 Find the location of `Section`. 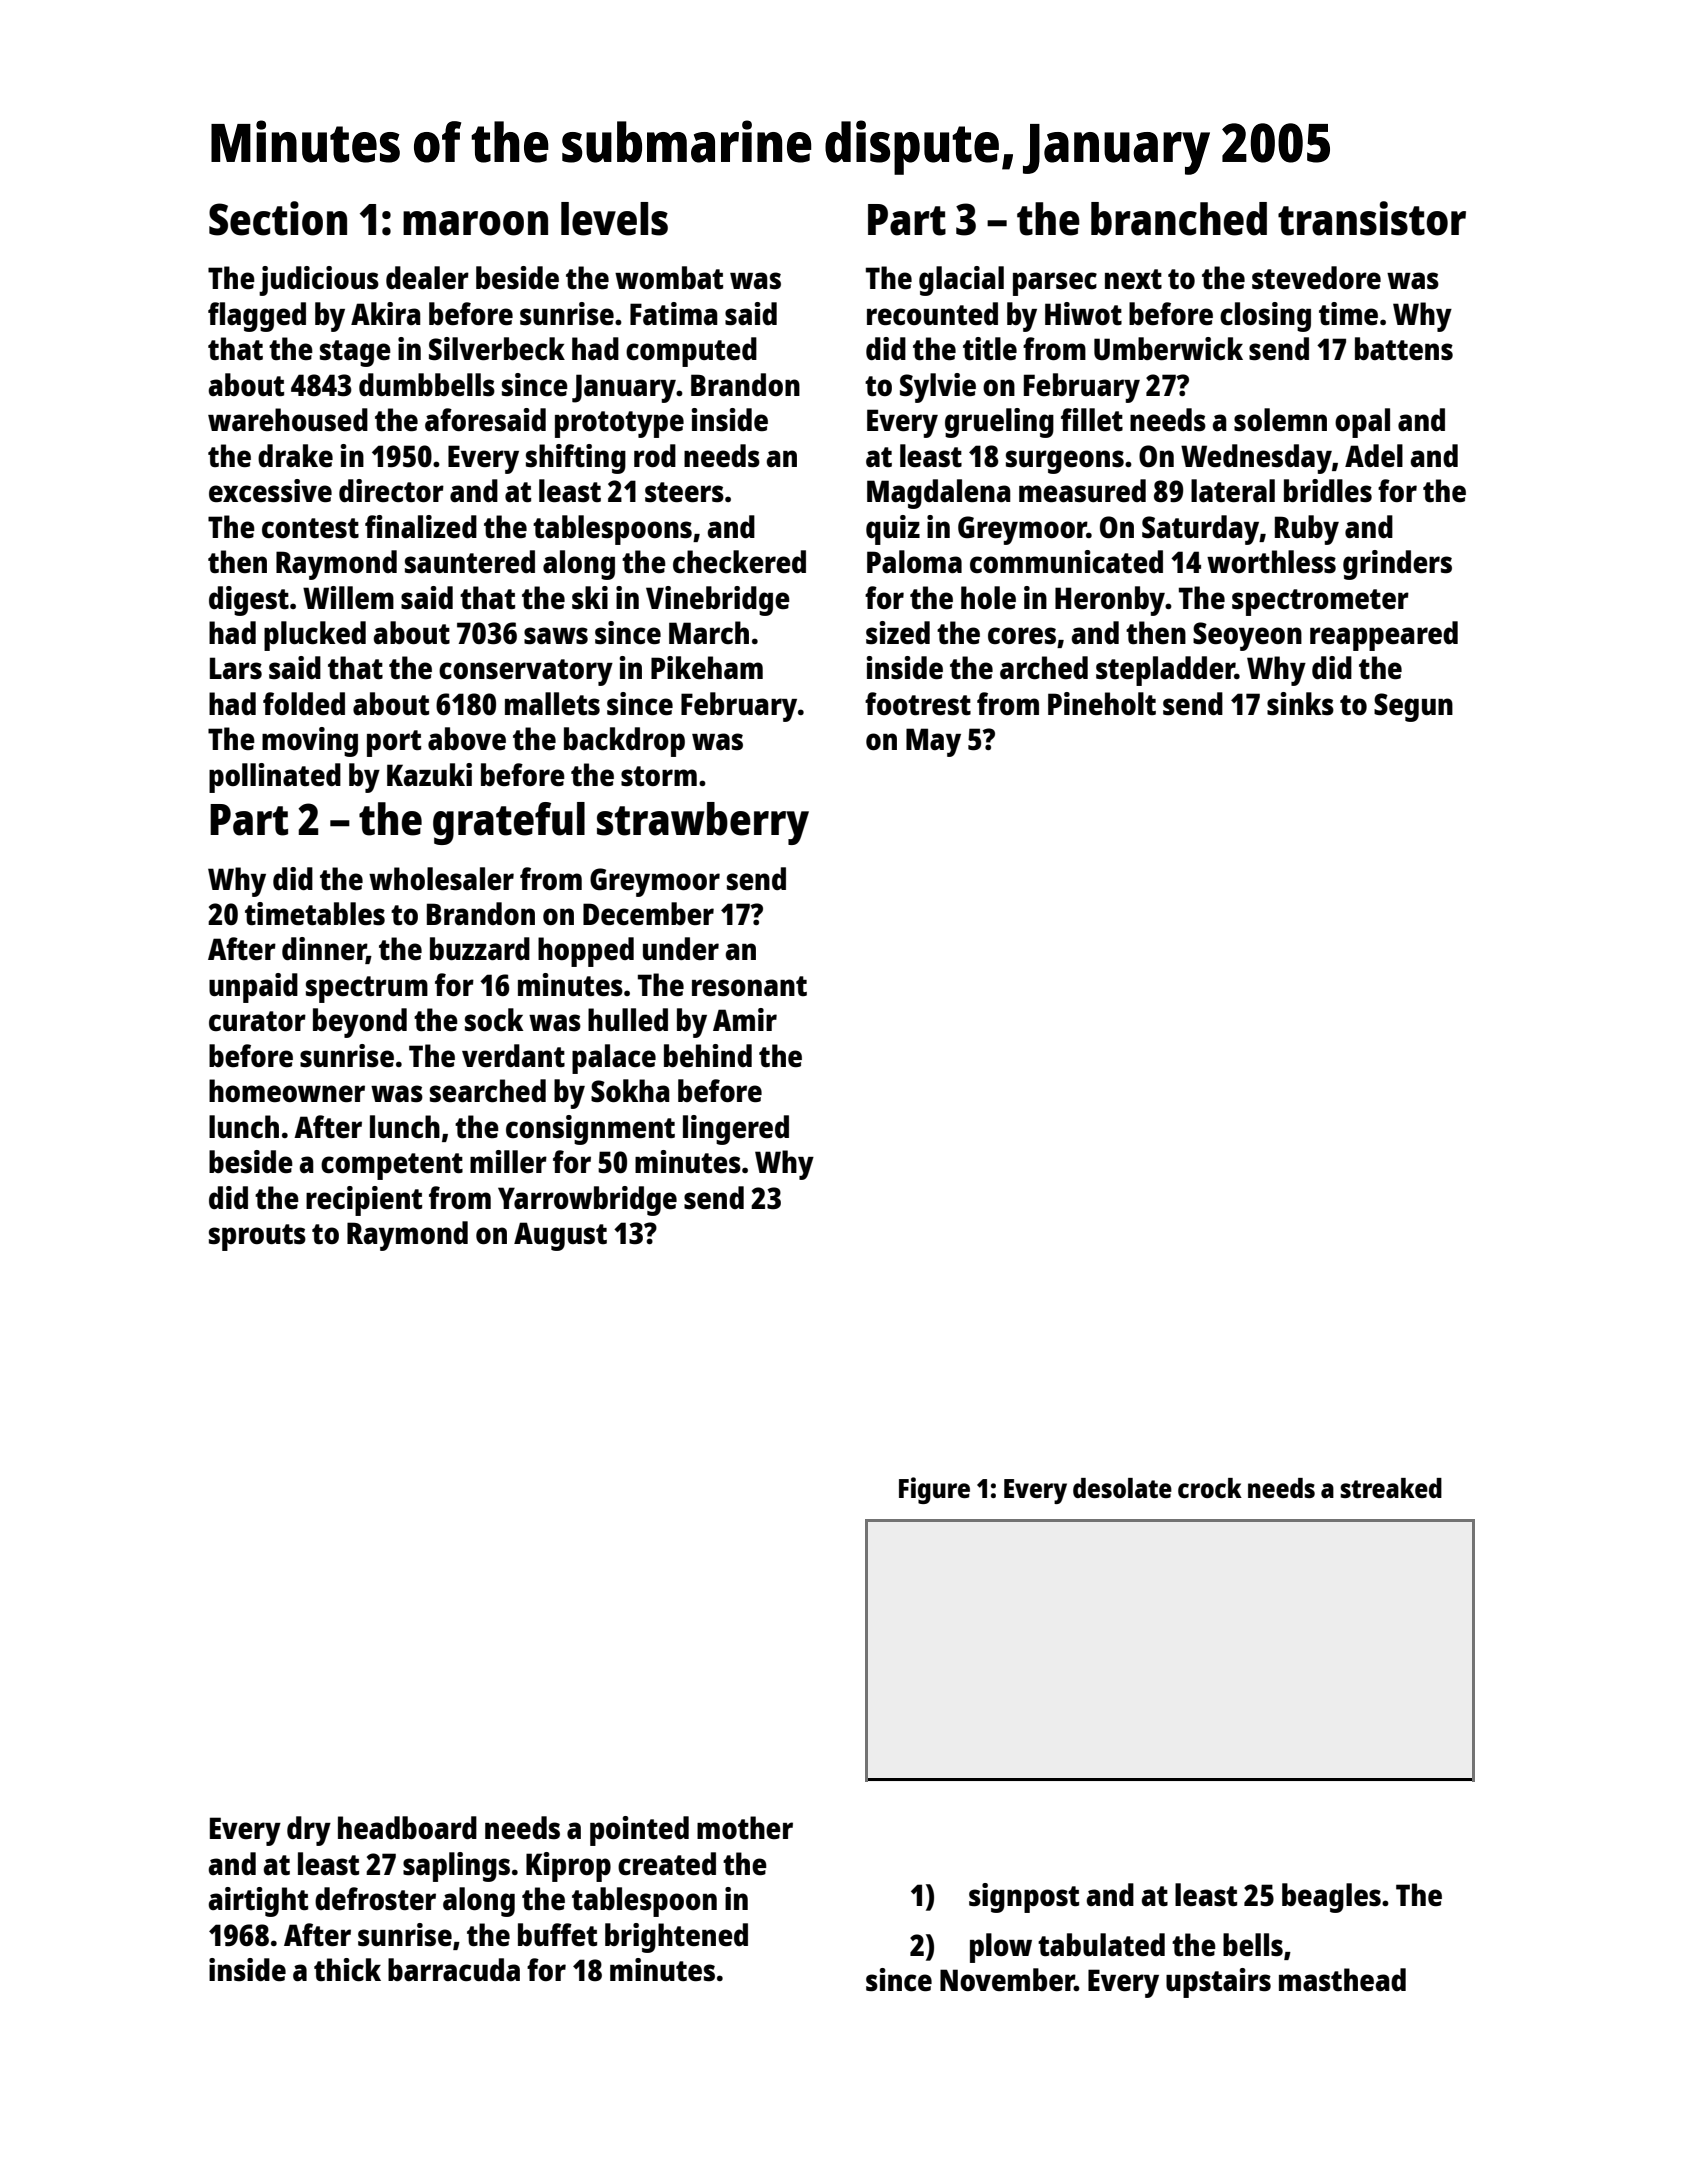

Section is located at coordinates (278, 218).
